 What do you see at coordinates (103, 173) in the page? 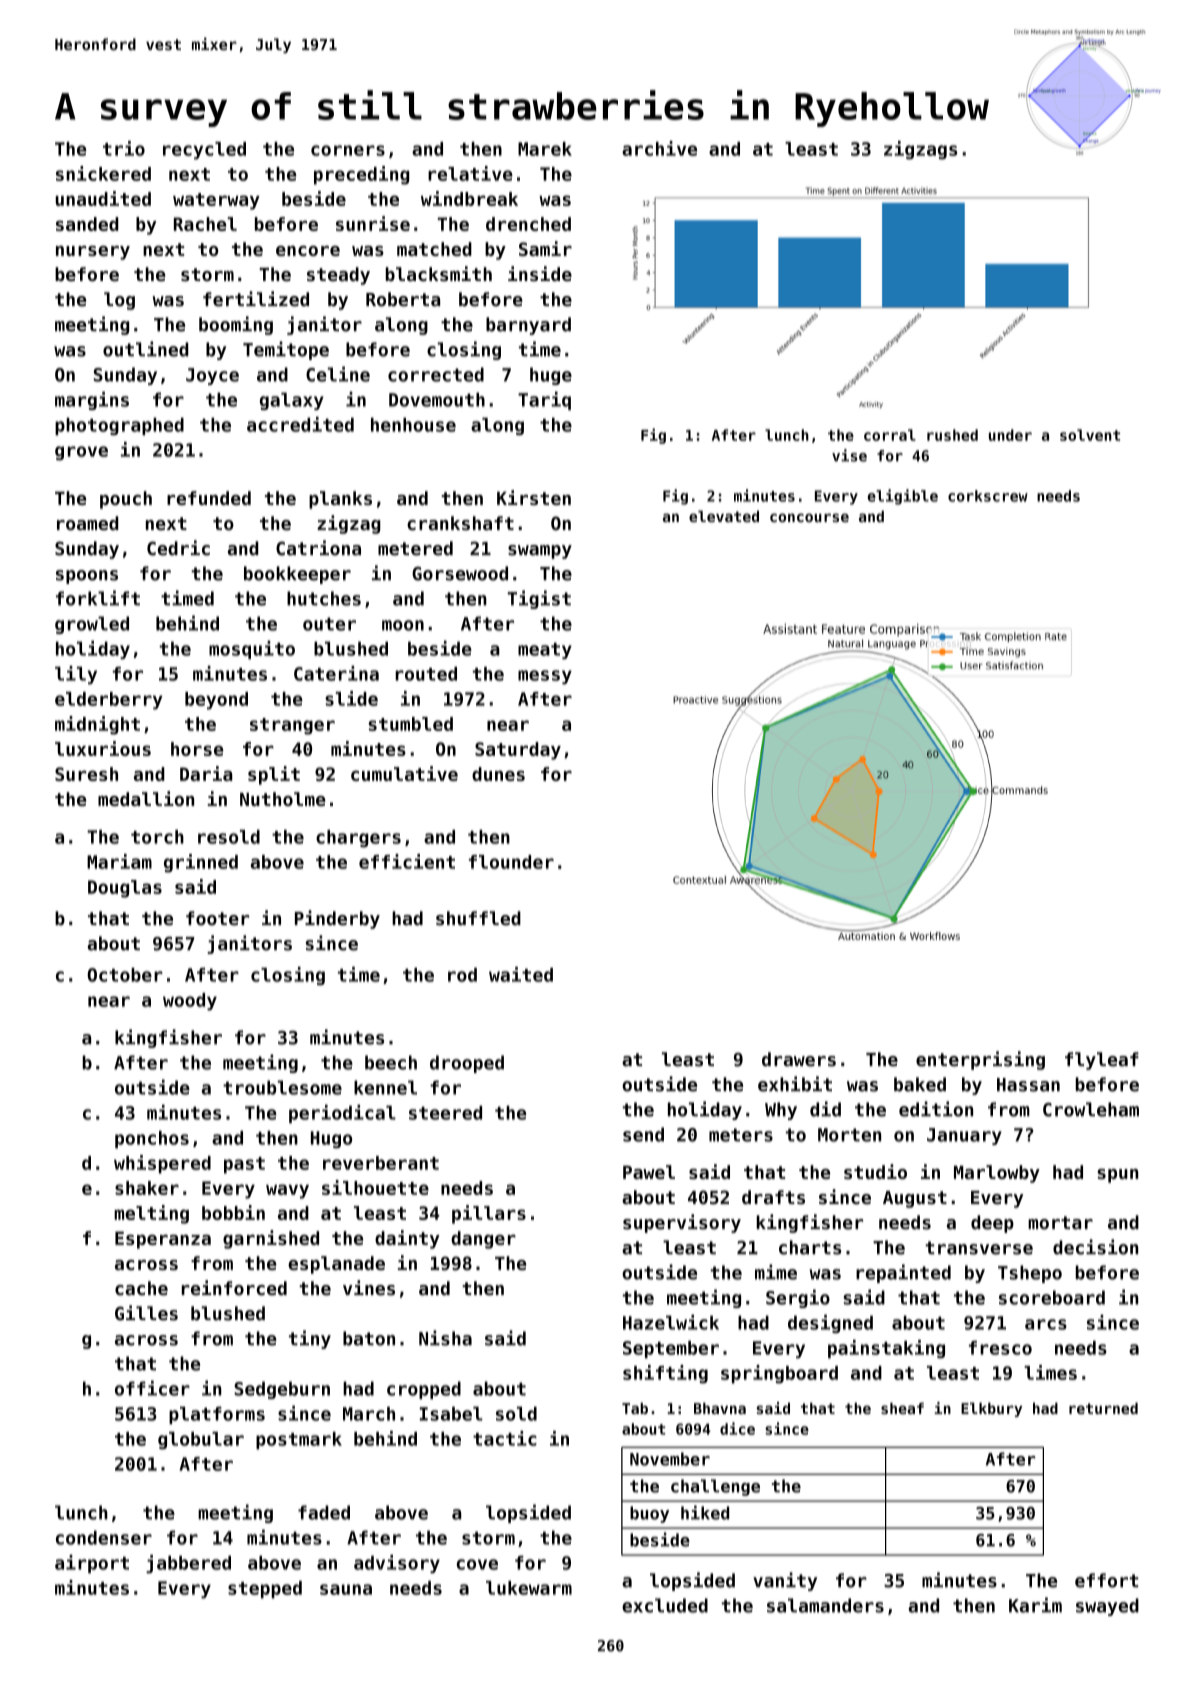
I see `snickered` at bounding box center [103, 173].
